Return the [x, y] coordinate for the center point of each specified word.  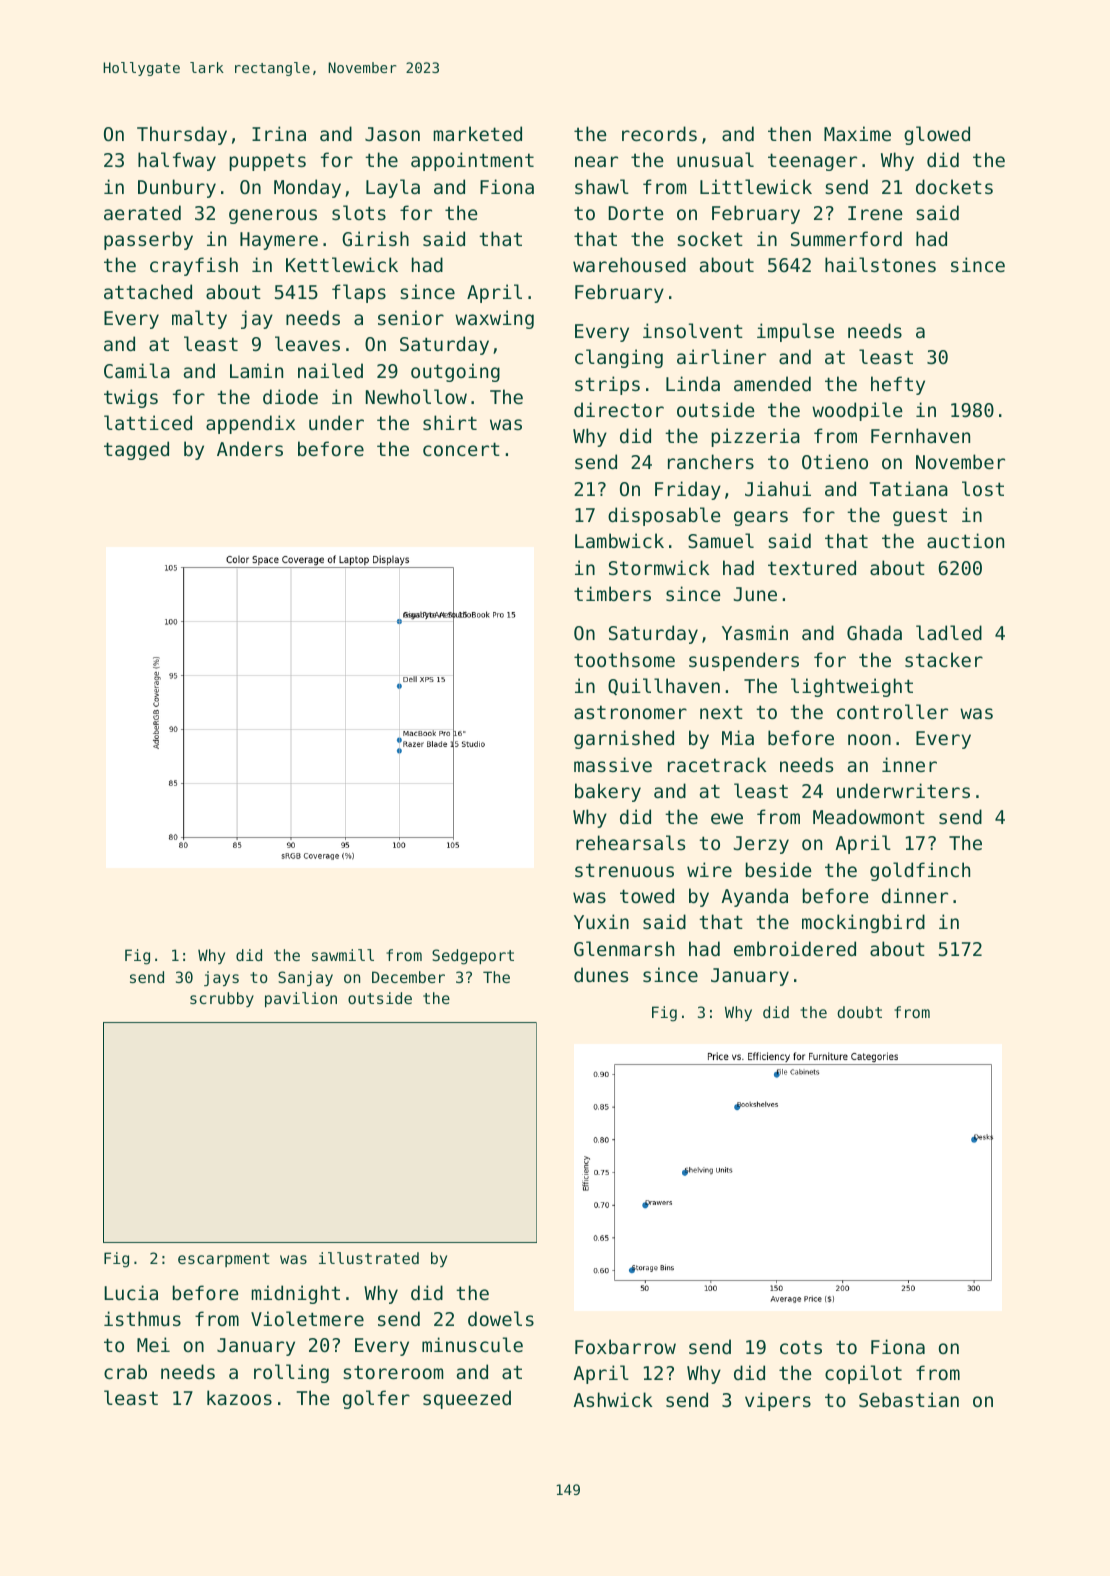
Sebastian [909, 1399]
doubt [859, 1012]
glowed [937, 135]
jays [221, 978]
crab [125, 1371]
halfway [177, 161]
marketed [478, 133]
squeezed [467, 1399]
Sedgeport [473, 957]
